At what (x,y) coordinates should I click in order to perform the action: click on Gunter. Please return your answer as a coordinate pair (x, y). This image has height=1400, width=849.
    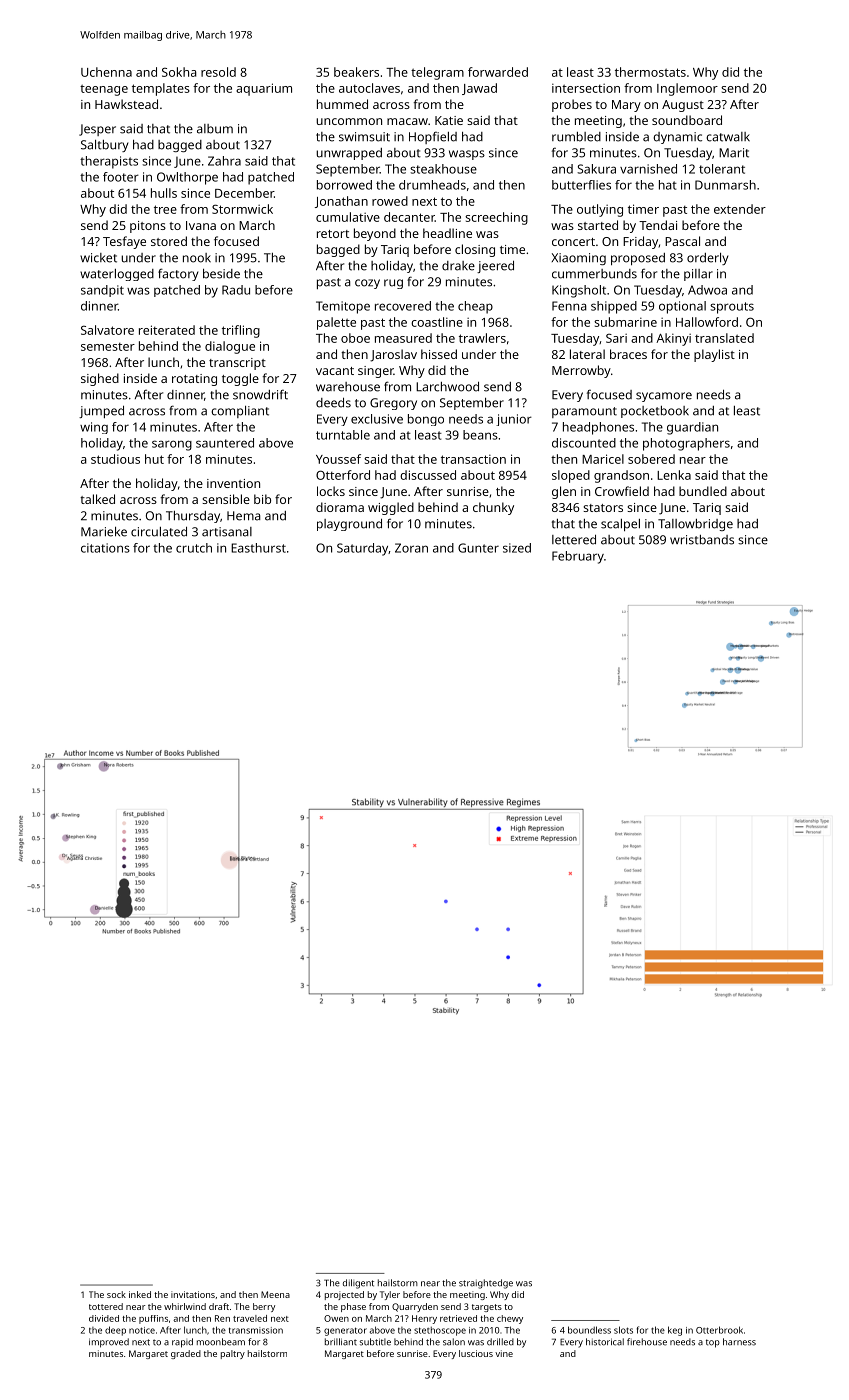
    Looking at the image, I should click on (478, 548).
